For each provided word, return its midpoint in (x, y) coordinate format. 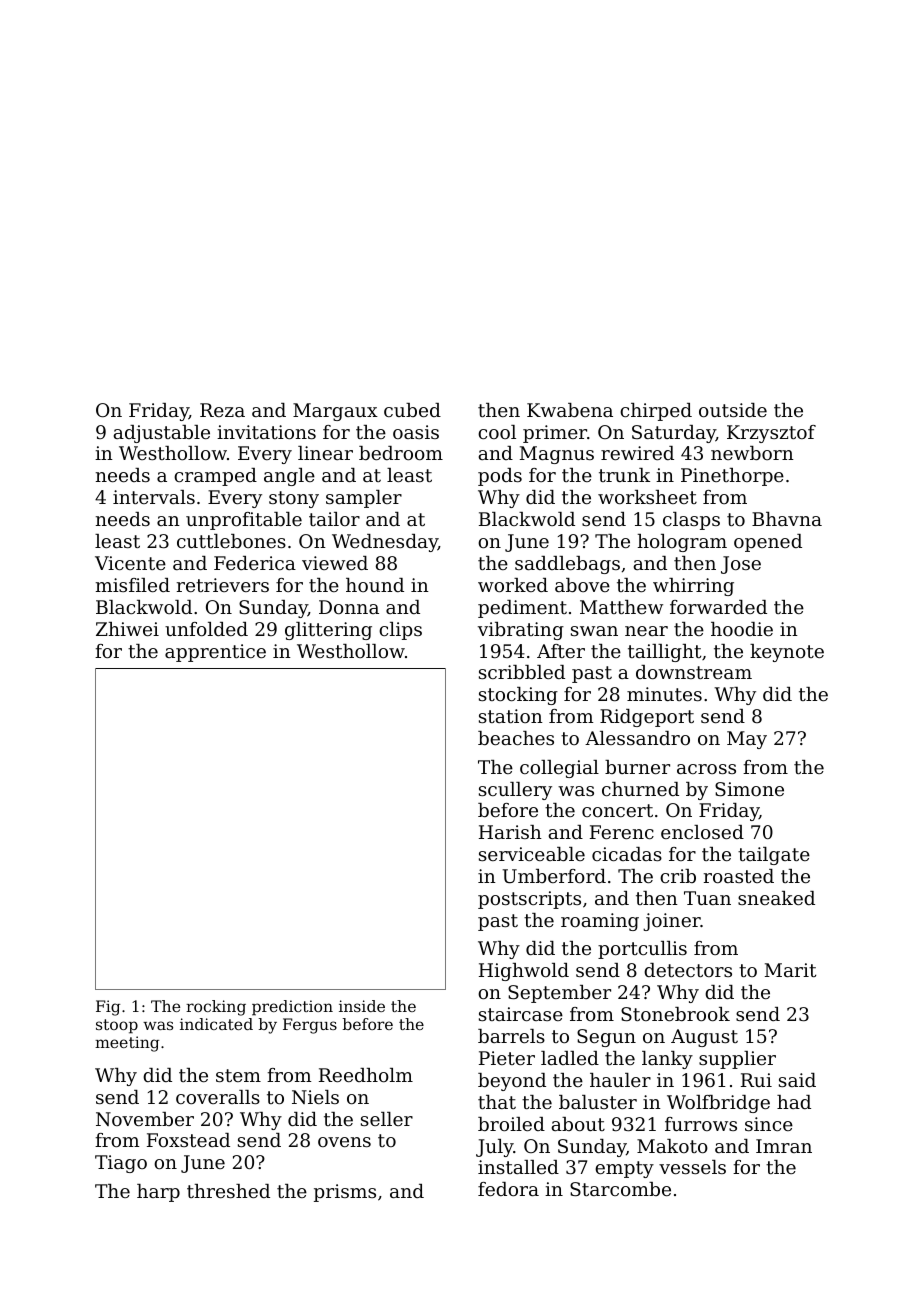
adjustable (162, 434)
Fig (108, 1008)
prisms (345, 1193)
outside (733, 410)
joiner (672, 922)
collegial (559, 769)
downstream (694, 672)
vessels (692, 1167)
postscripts (529, 900)
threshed (228, 1191)
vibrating (521, 631)
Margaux (335, 412)
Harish (510, 832)
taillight (664, 653)
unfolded (206, 629)
